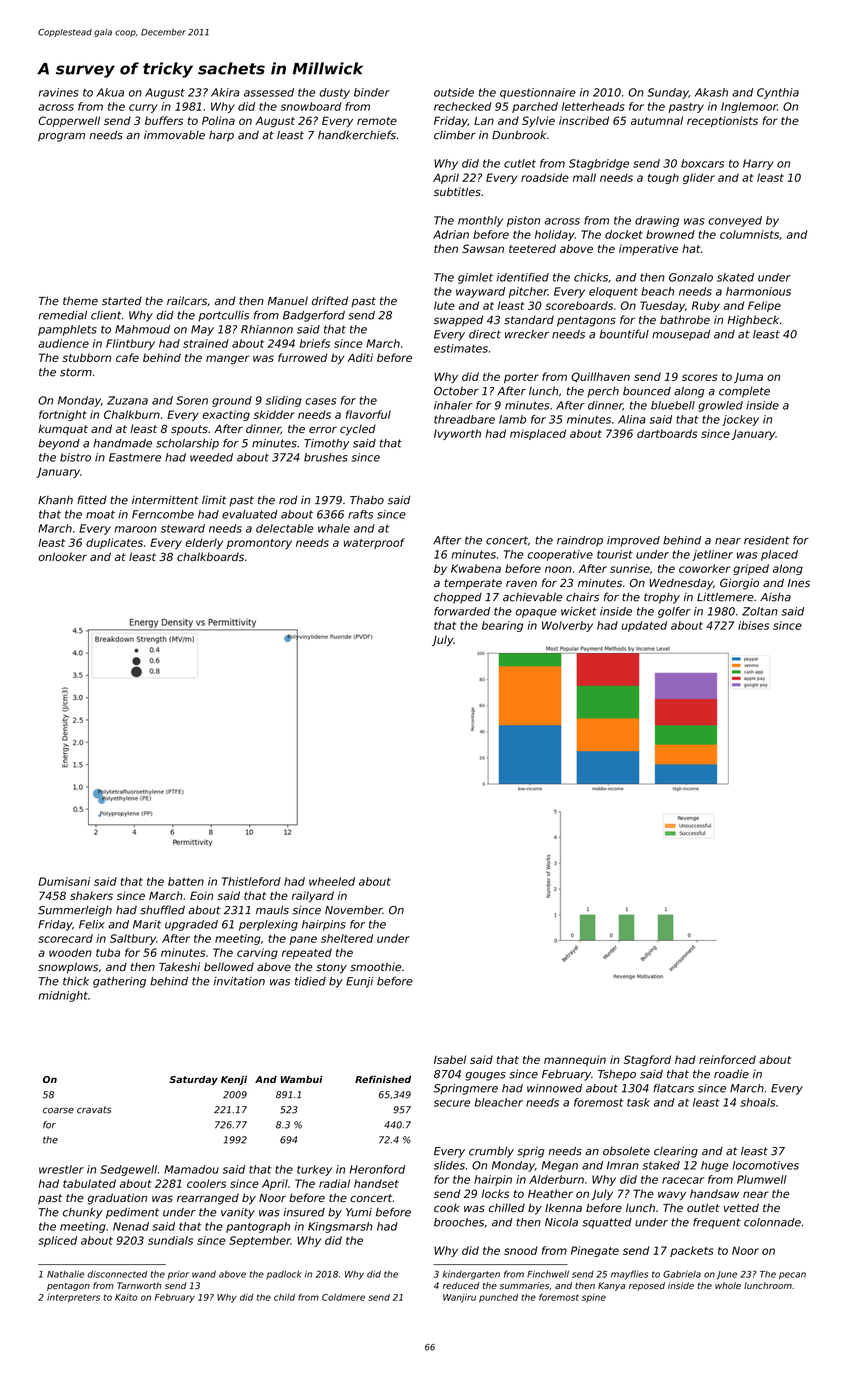  I want to click on task, so click(638, 1102).
